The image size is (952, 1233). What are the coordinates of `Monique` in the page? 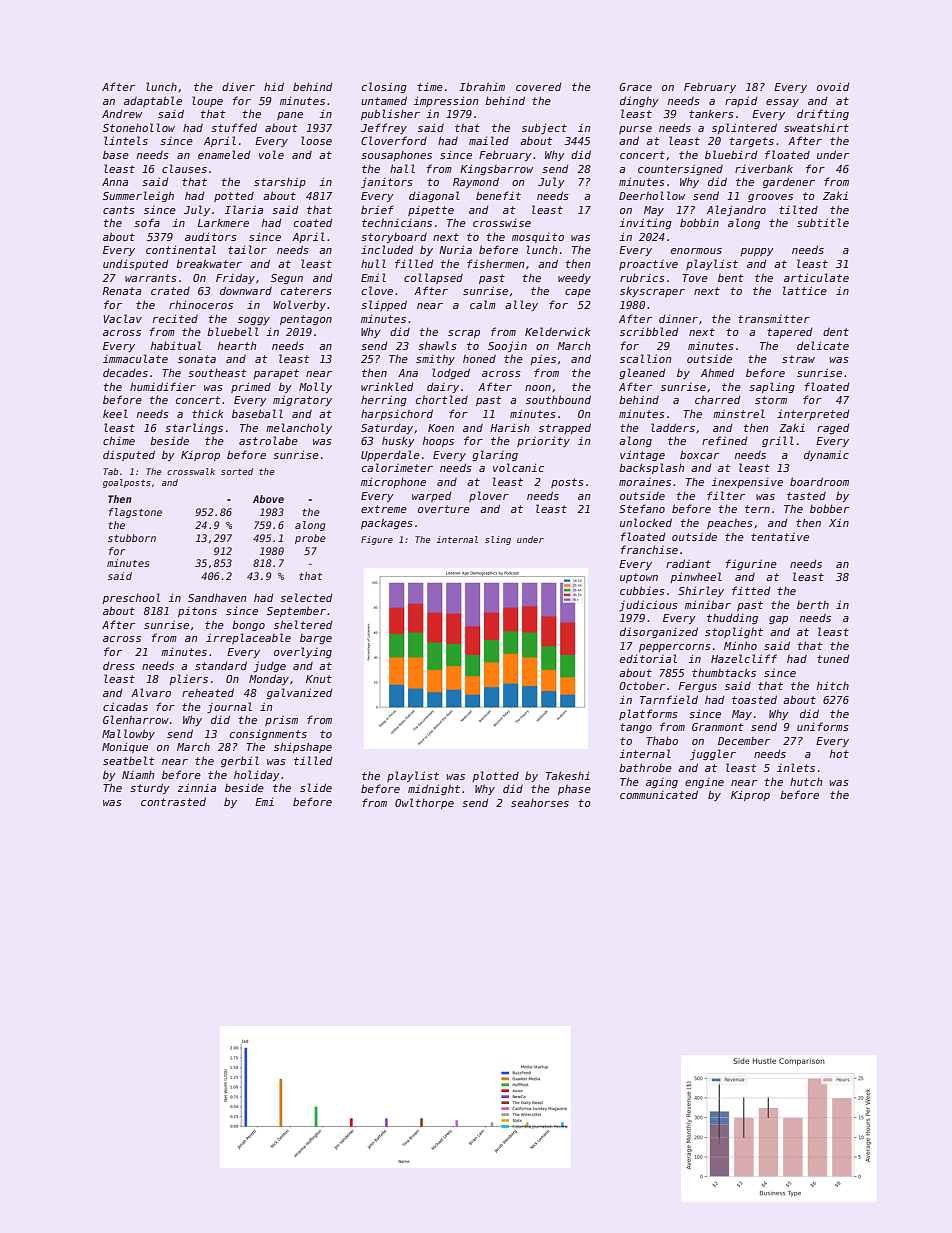 It's located at (125, 747).
